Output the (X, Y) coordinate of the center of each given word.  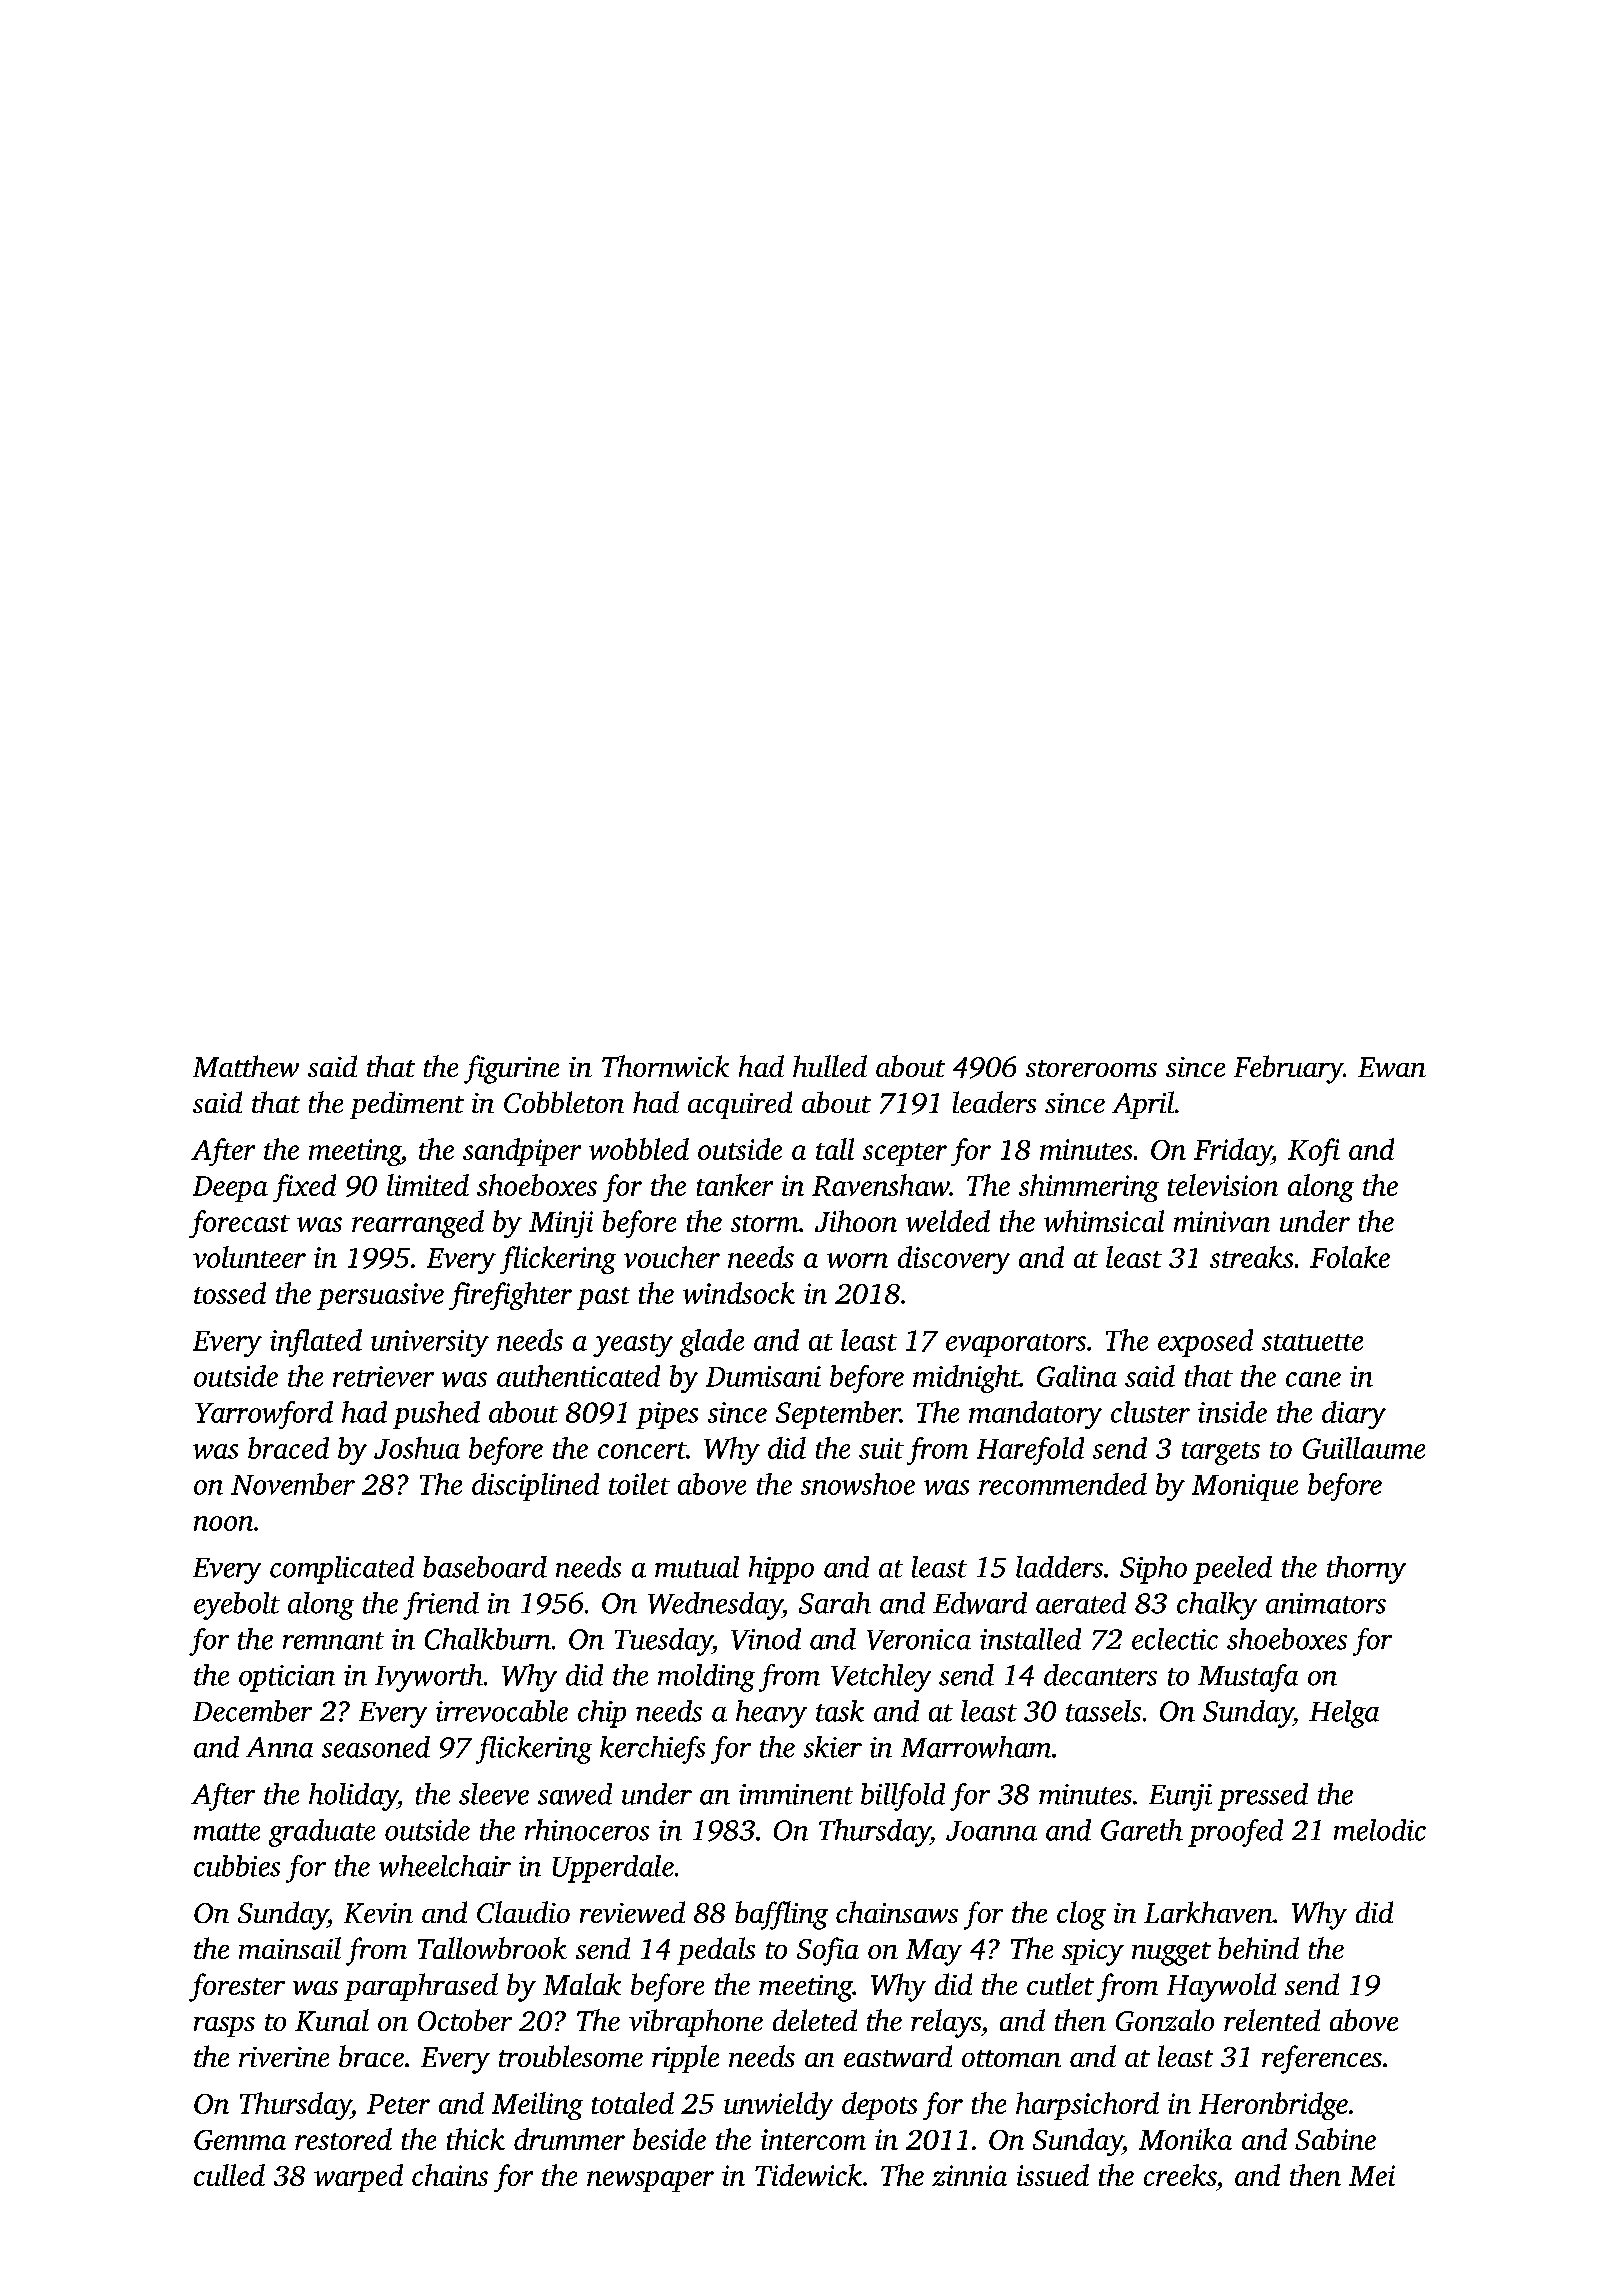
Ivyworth (429, 1678)
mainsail (290, 1948)
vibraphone (696, 2023)
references (1322, 2059)
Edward (980, 1603)
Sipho (1153, 1570)
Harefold (1030, 1451)
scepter (905, 1154)
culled (229, 2175)
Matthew (246, 1066)
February (1288, 1069)
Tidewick (808, 2175)
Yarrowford (264, 1415)
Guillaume (1364, 1448)
